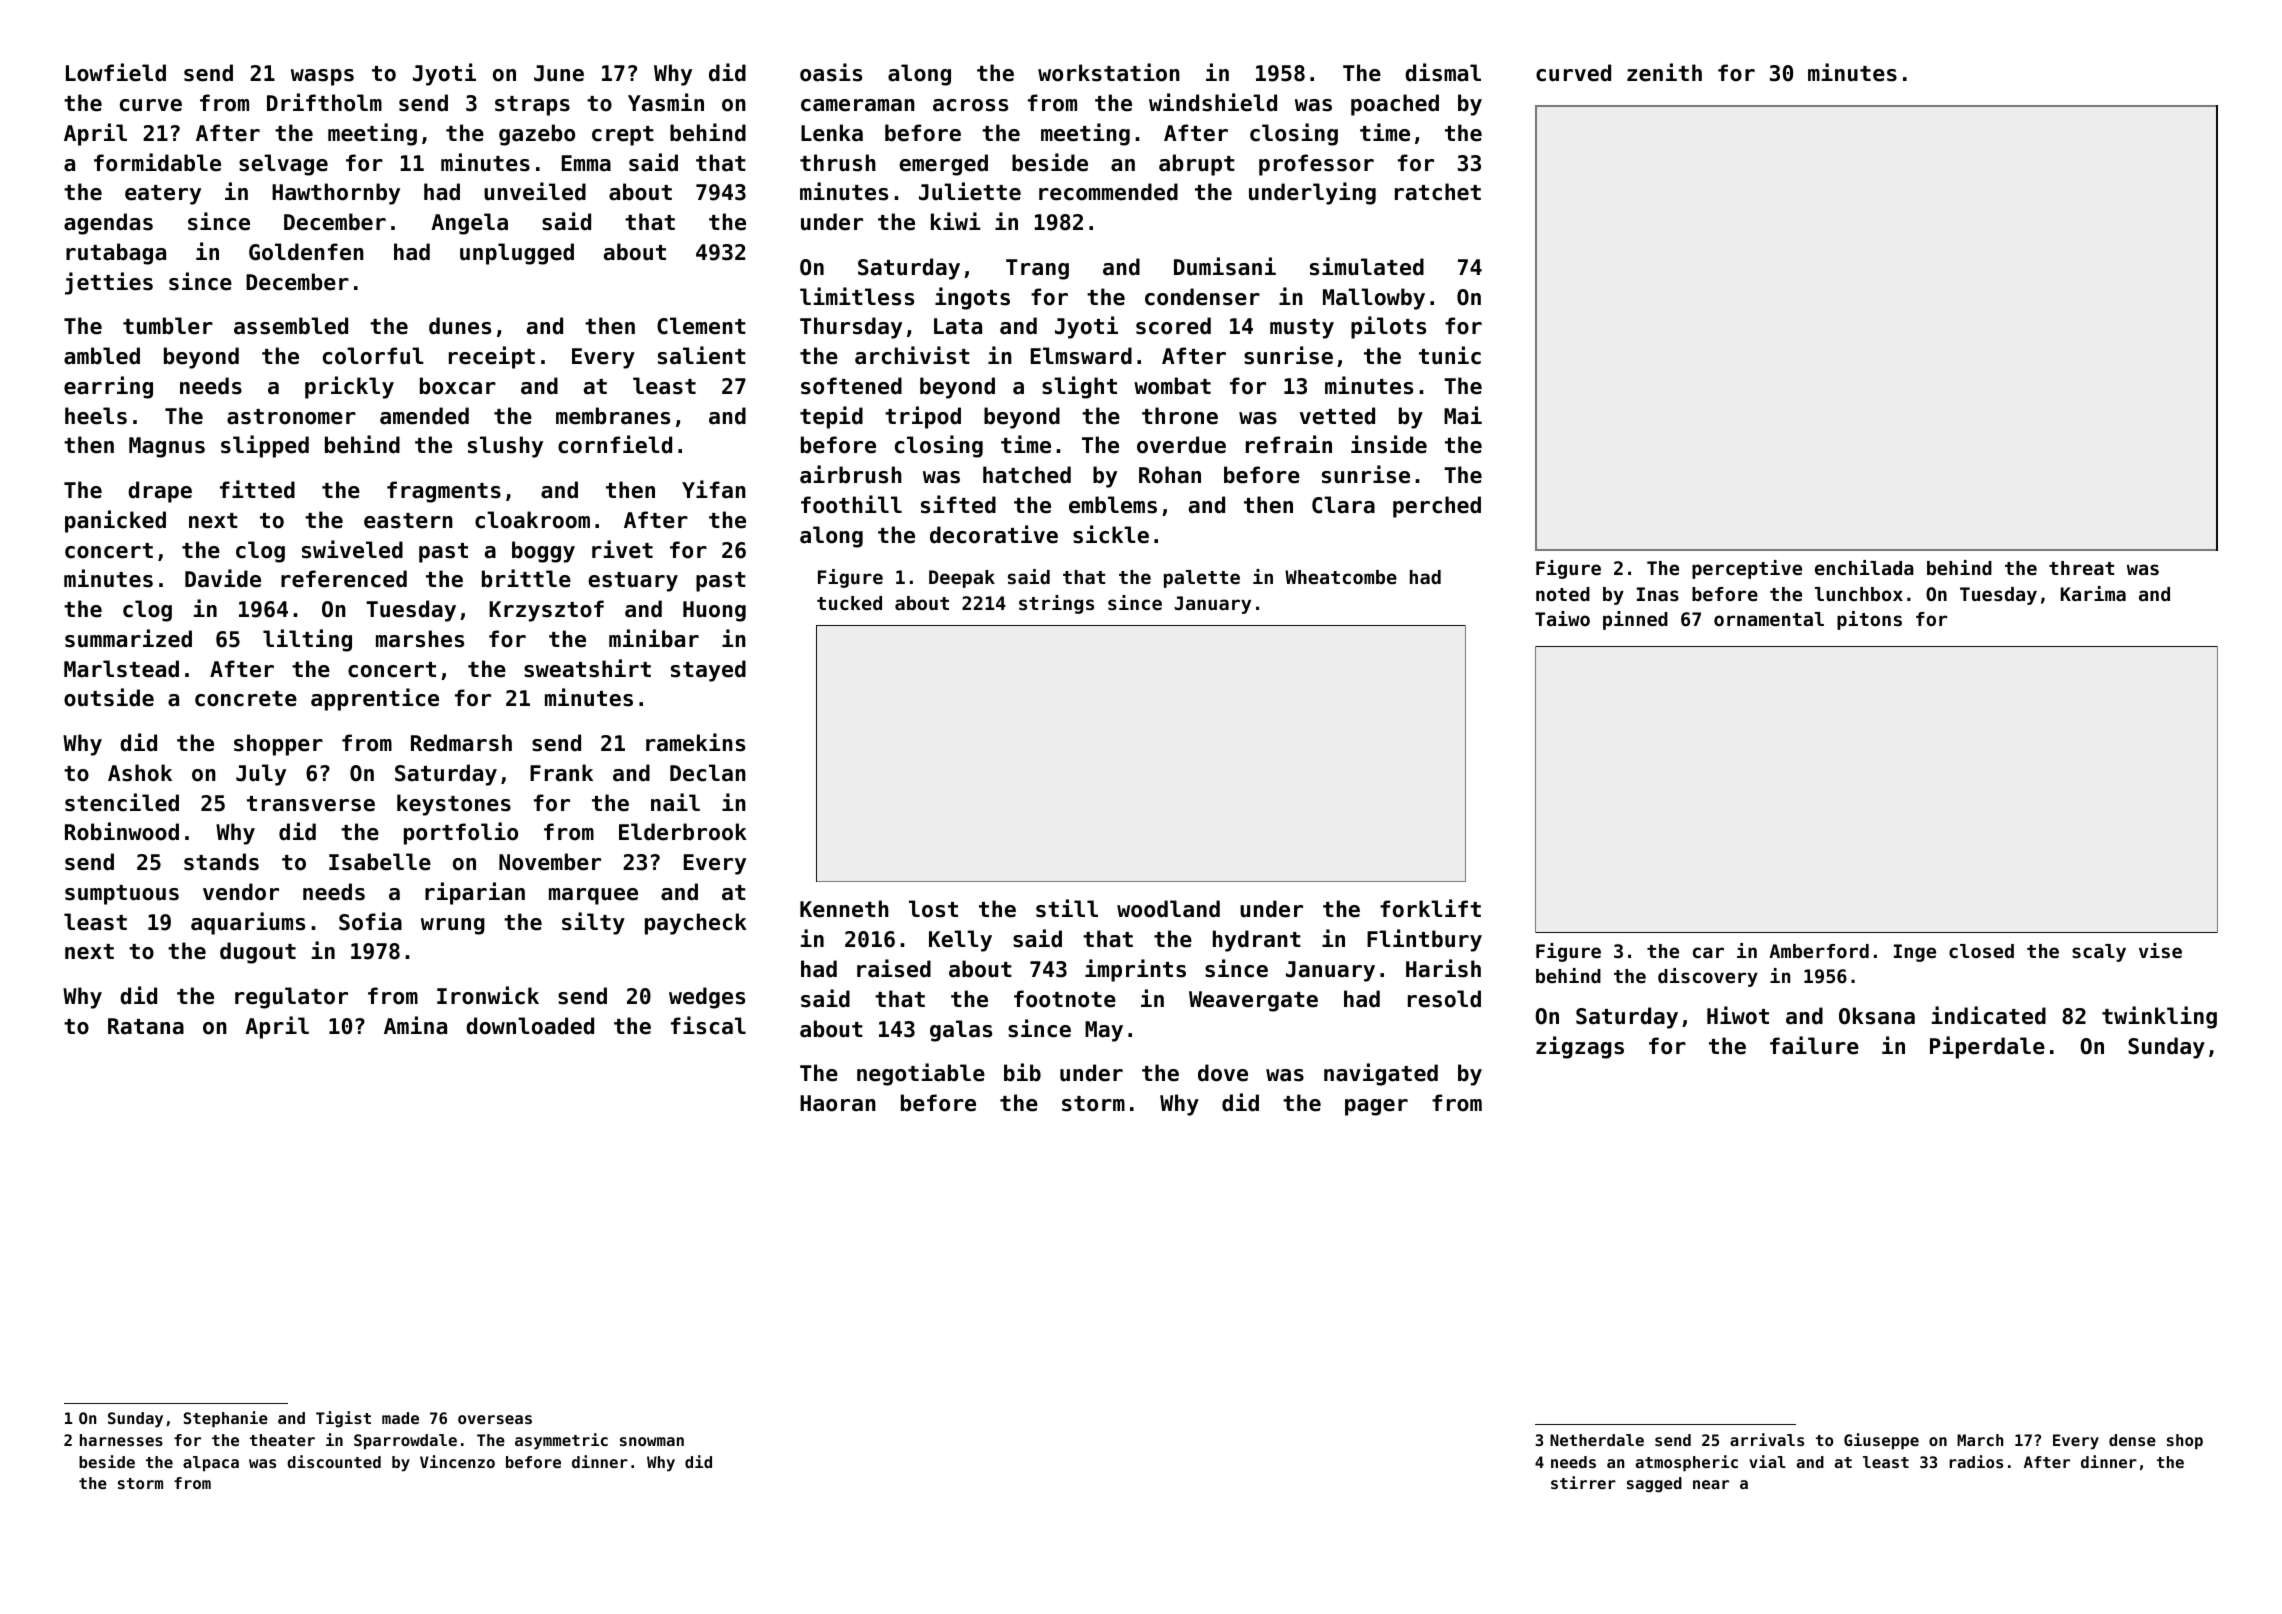 This screenshot has height=1614, width=2282. Describe the element at coordinates (322, 77) in the screenshot. I see `wasps` at that location.
